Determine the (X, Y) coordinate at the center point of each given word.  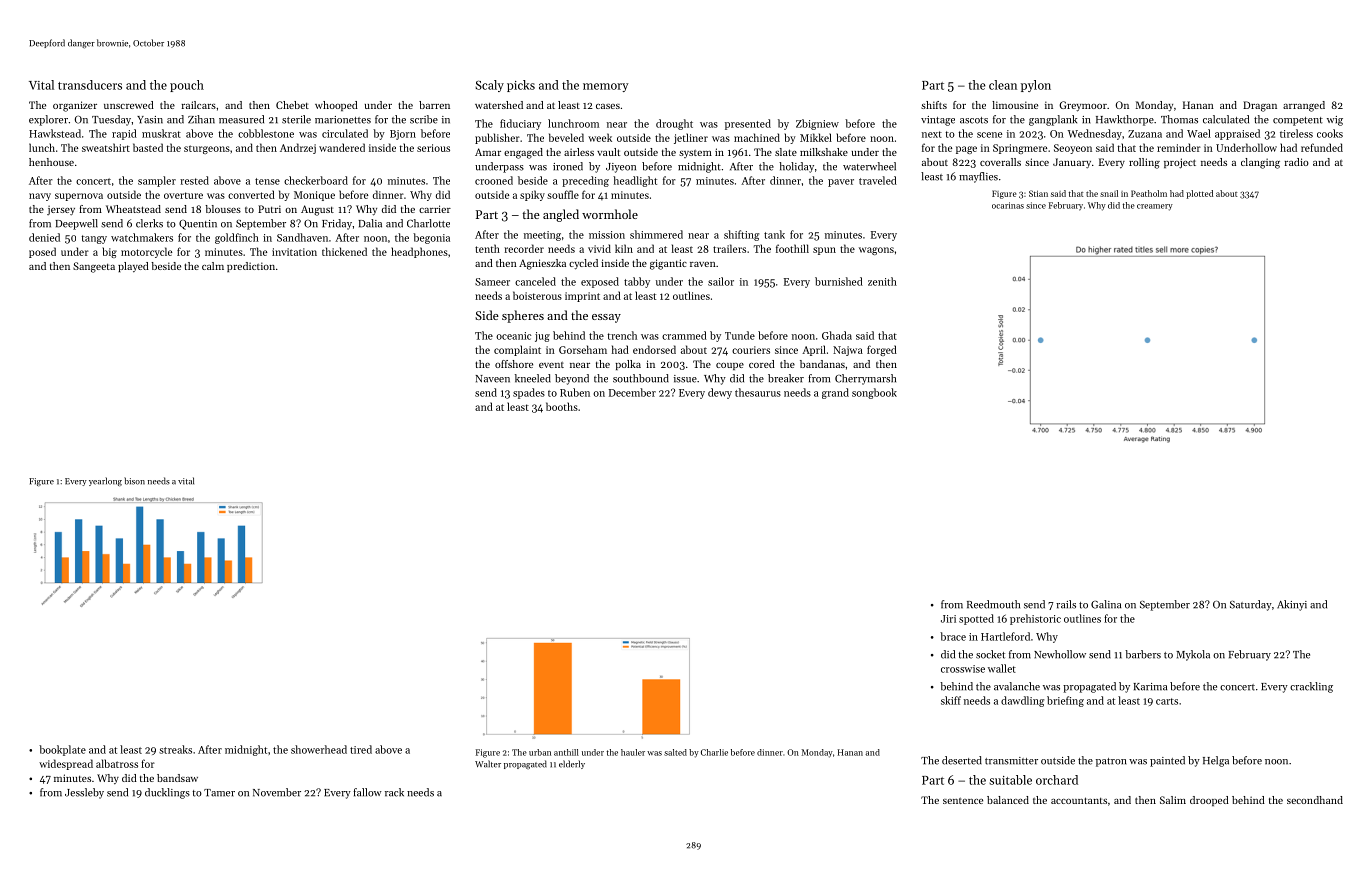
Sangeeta (94, 267)
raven (703, 264)
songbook (874, 393)
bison (134, 481)
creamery (1155, 207)
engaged (523, 153)
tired (361, 749)
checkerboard (316, 180)
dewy (720, 393)
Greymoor (1083, 106)
